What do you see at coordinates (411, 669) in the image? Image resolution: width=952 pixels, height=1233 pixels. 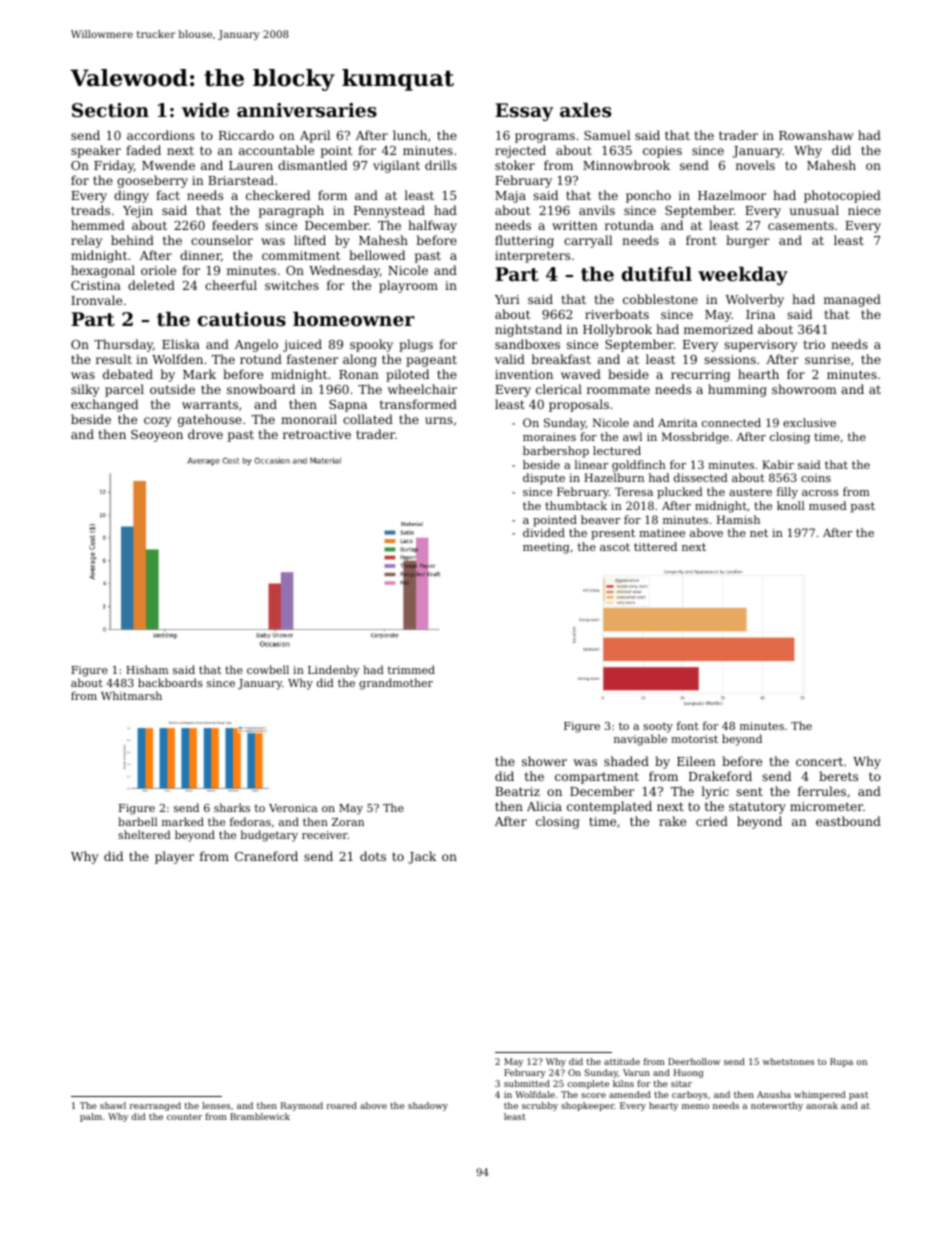 I see `trimmed` at bounding box center [411, 669].
